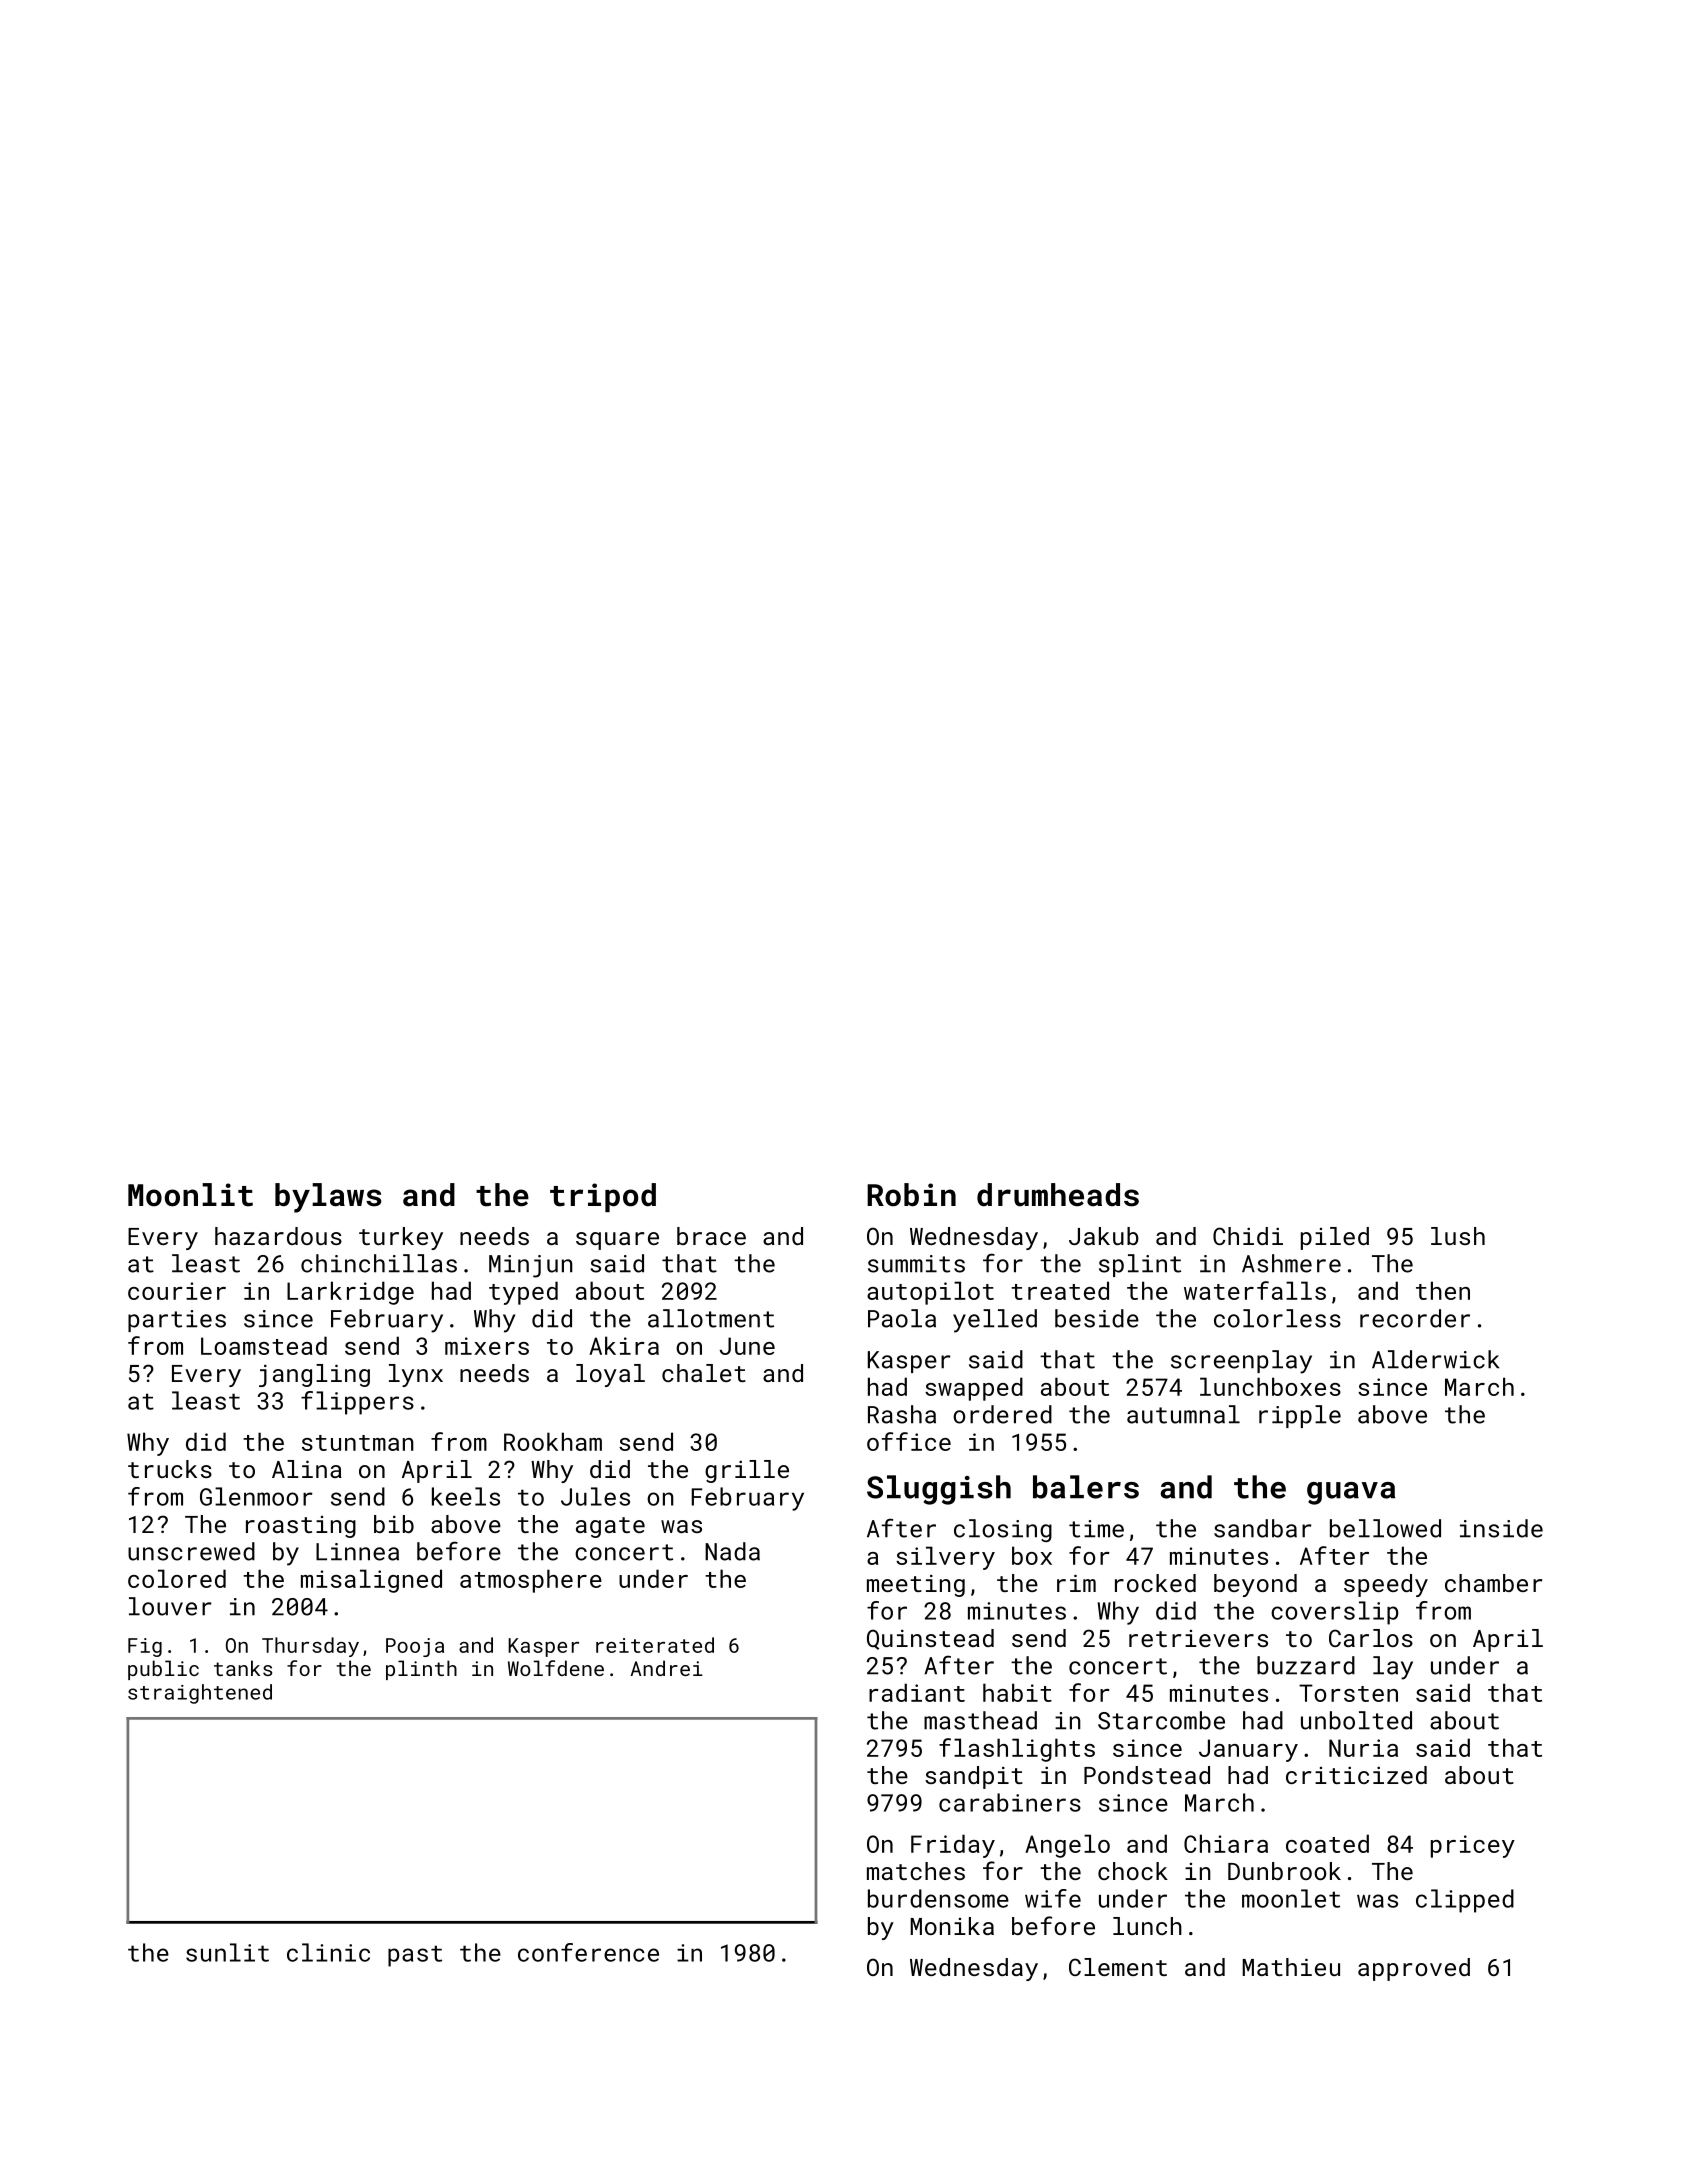 Image resolution: width=1683 pixels, height=2178 pixels. Describe the element at coordinates (952, 1926) in the screenshot. I see `Monika` at that location.
